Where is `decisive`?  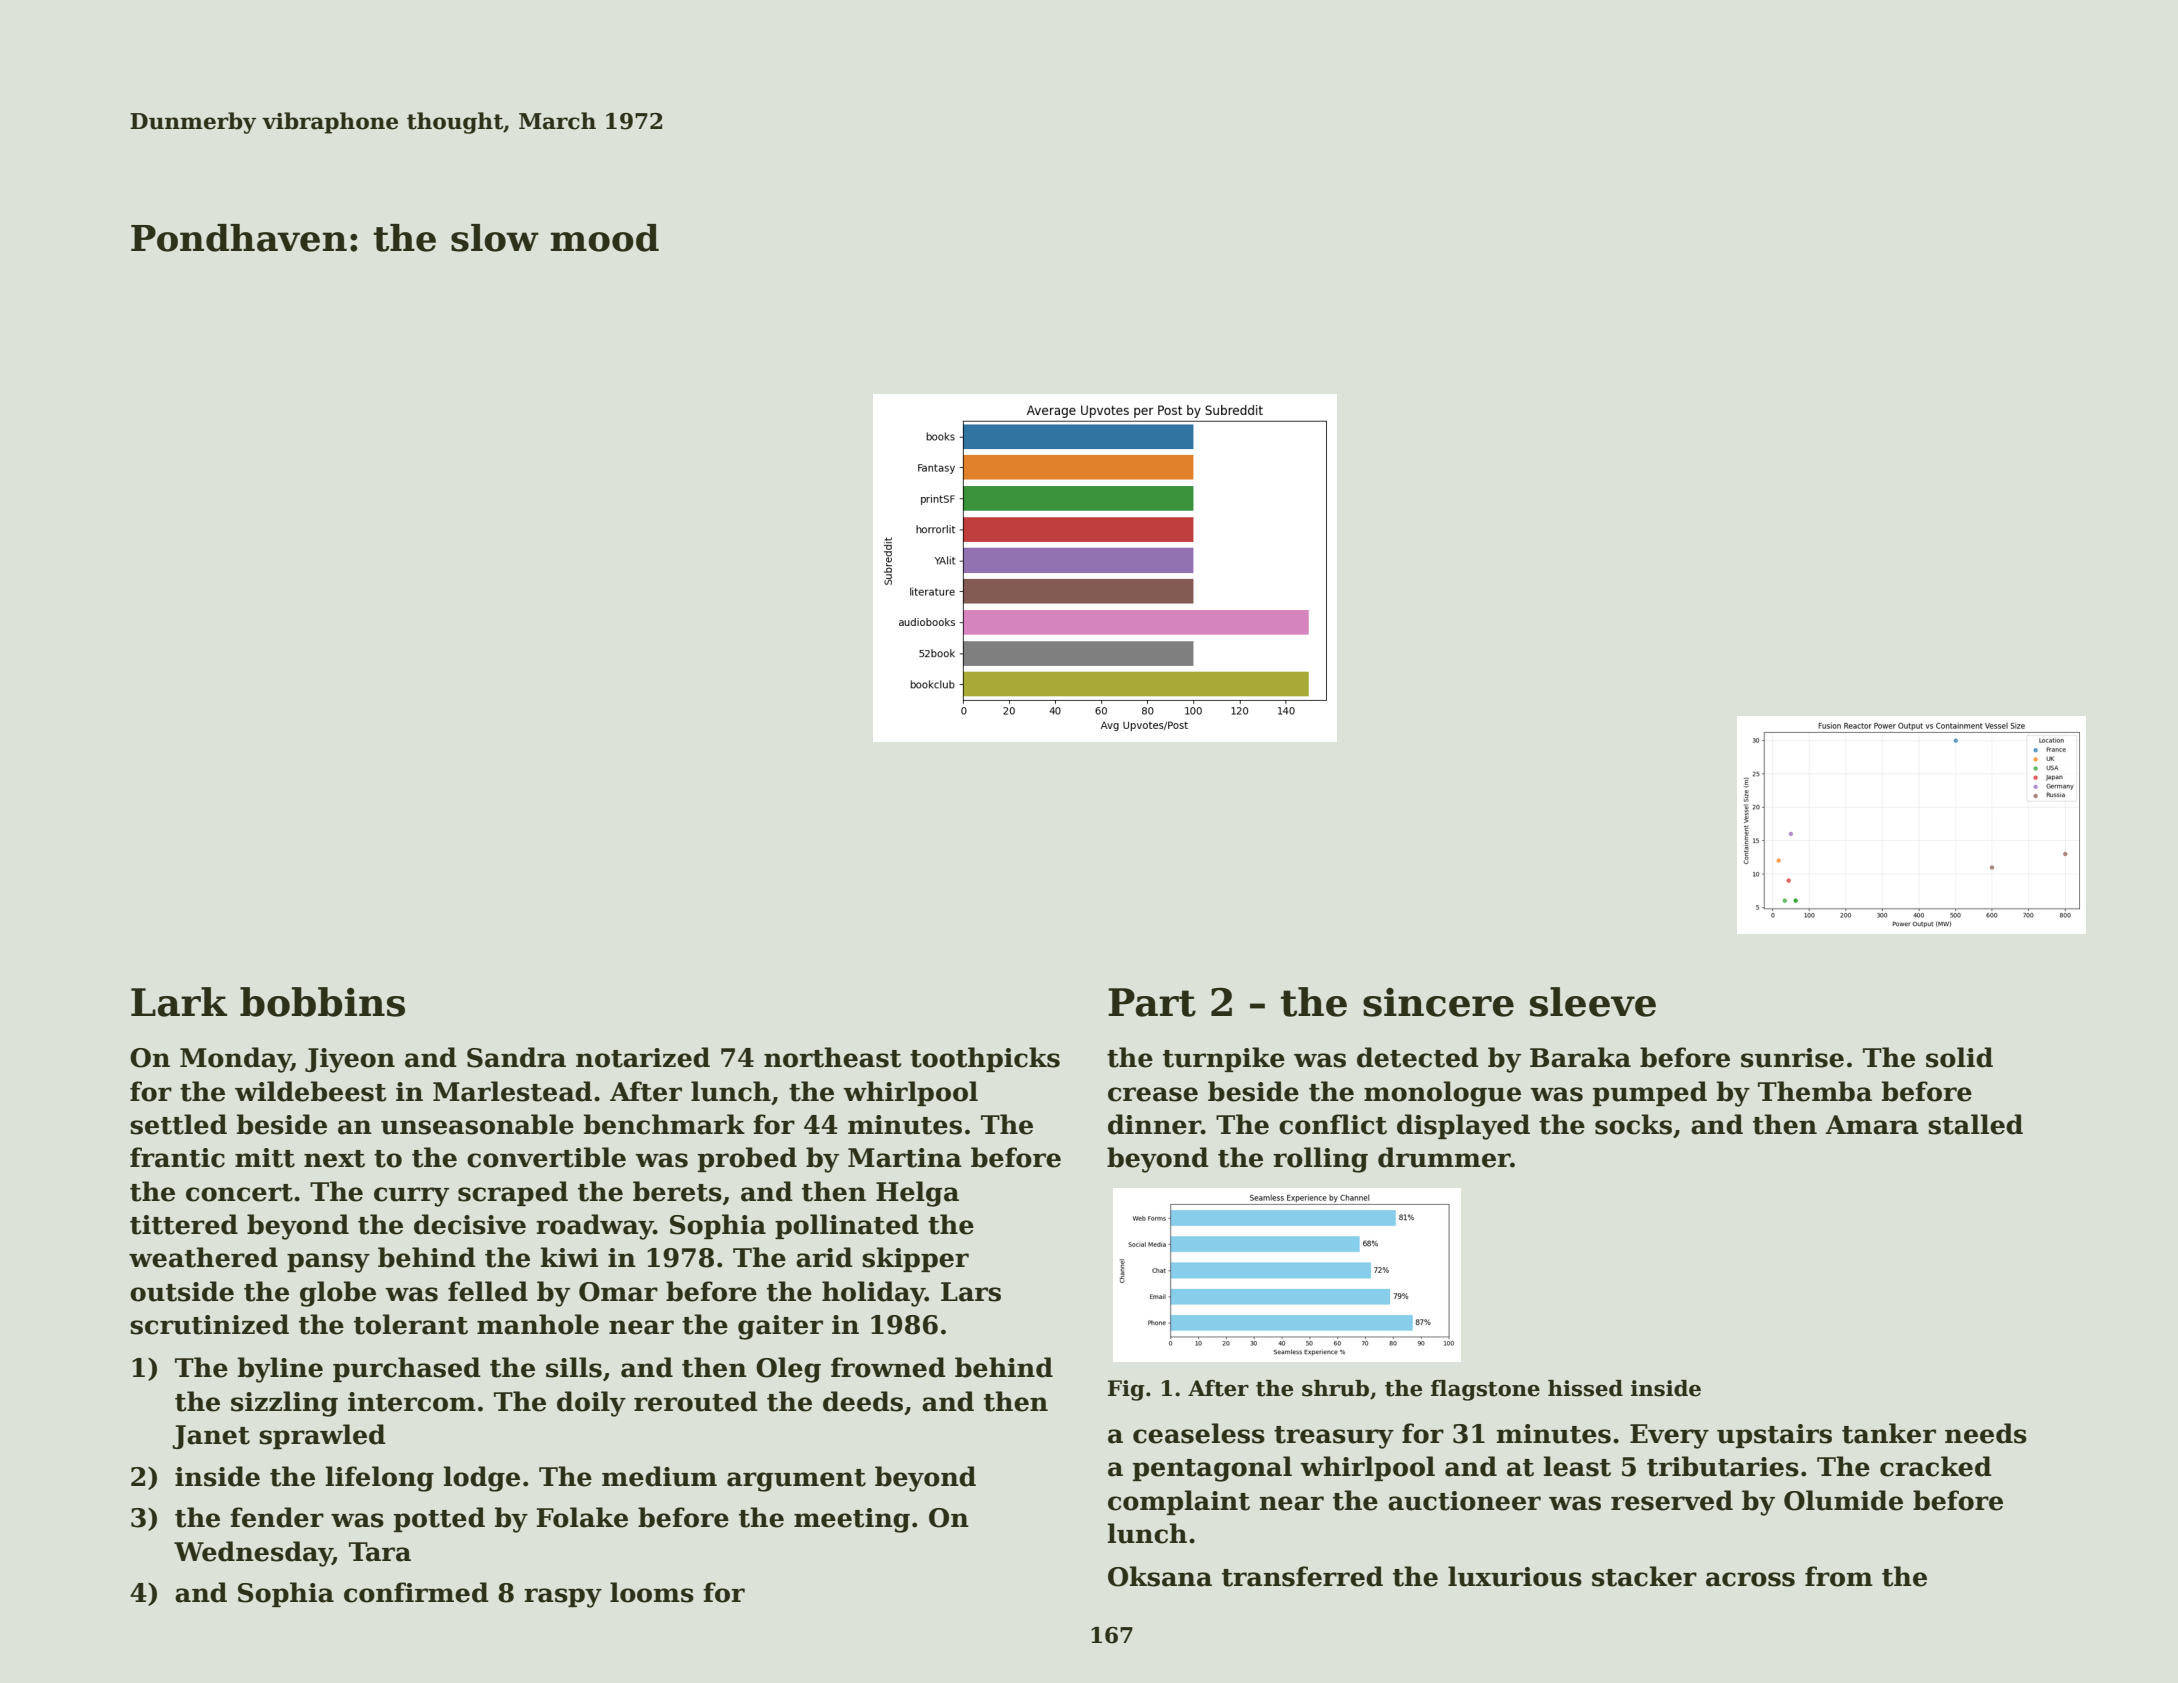
decisive is located at coordinates (470, 1224).
